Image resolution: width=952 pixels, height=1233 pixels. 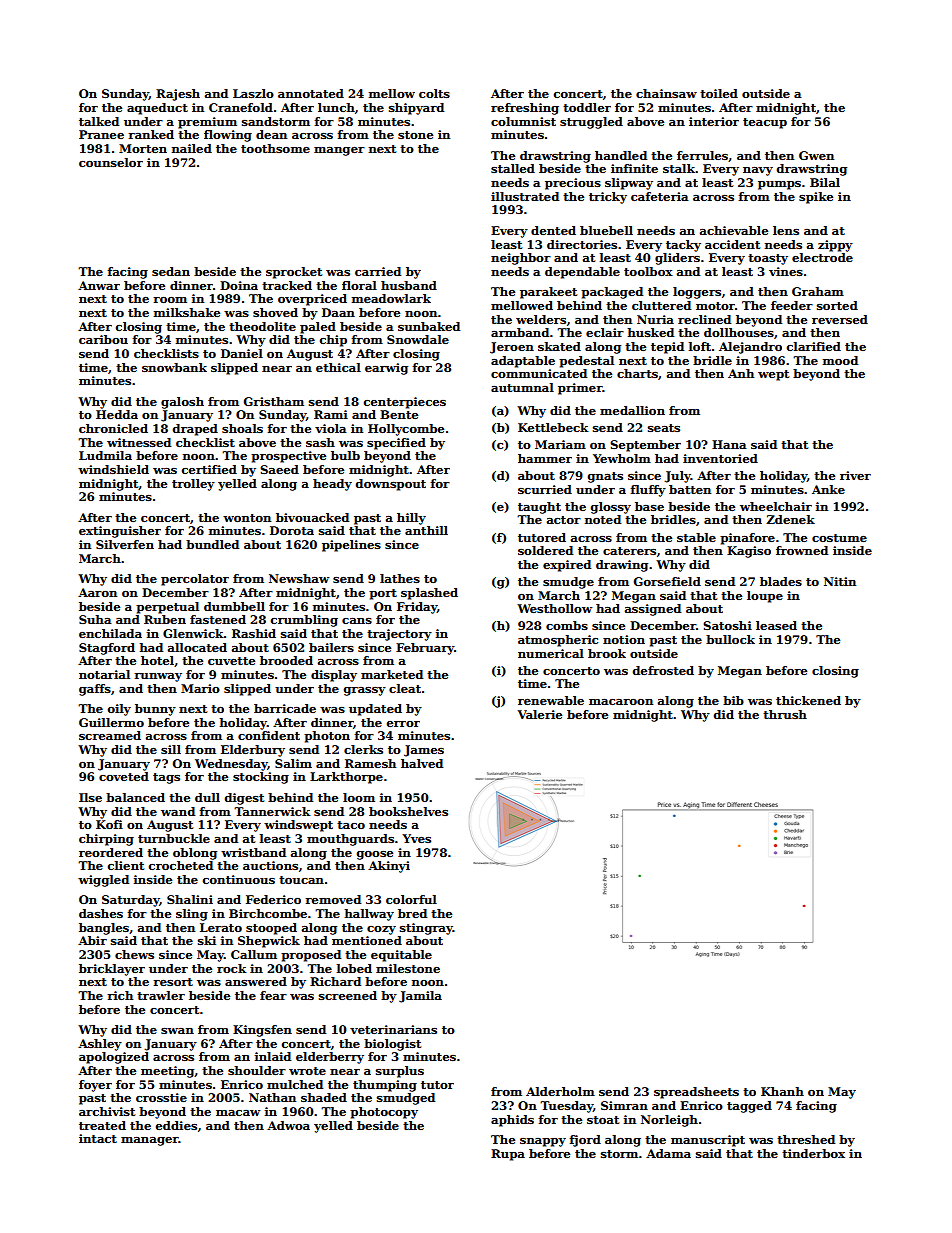 What do you see at coordinates (311, 93) in the screenshot?
I see `annotated` at bounding box center [311, 93].
